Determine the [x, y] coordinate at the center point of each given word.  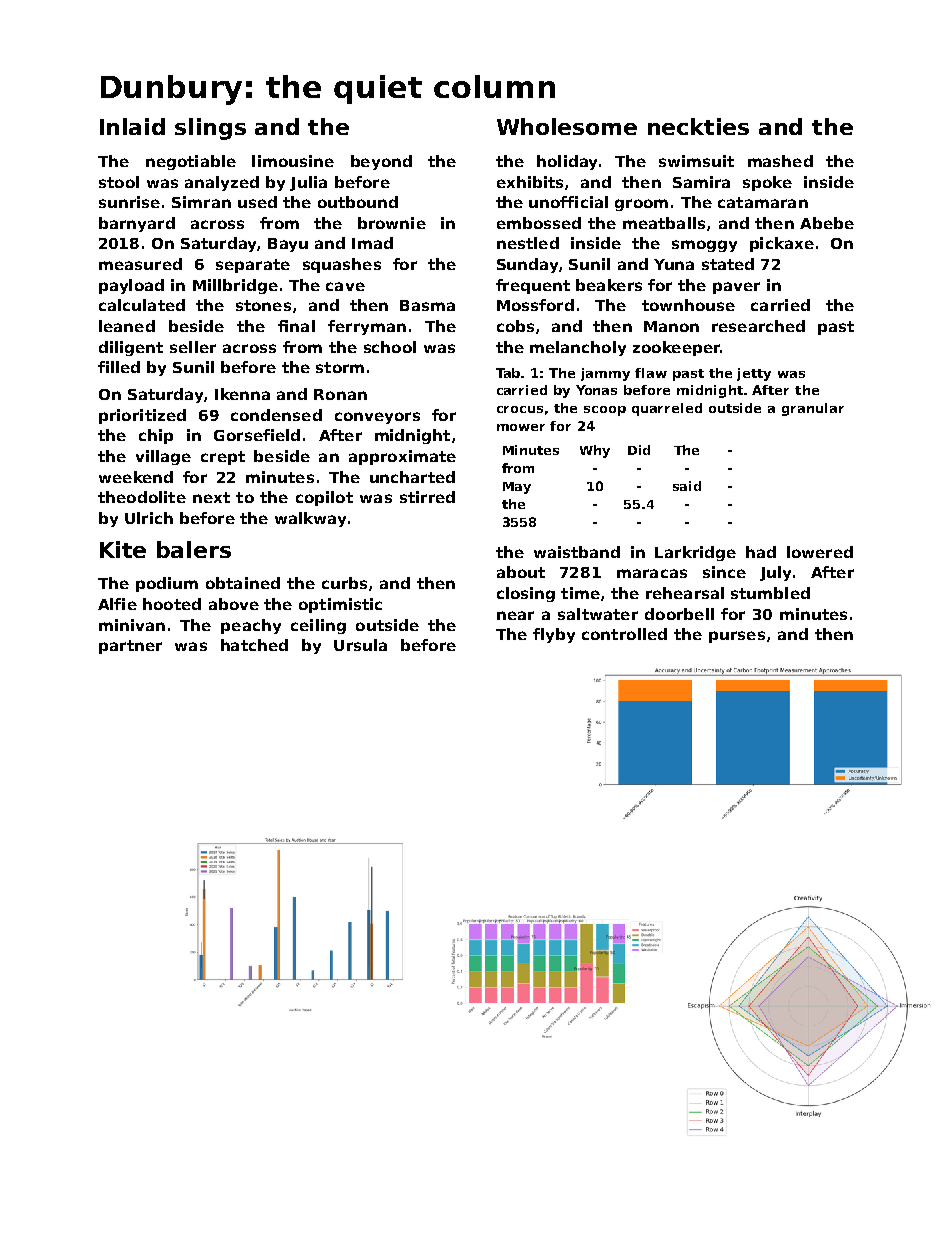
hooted [172, 604]
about [521, 572]
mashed [780, 161]
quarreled [667, 409]
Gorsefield [257, 435]
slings [210, 129]
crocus [520, 409]
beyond [381, 162]
